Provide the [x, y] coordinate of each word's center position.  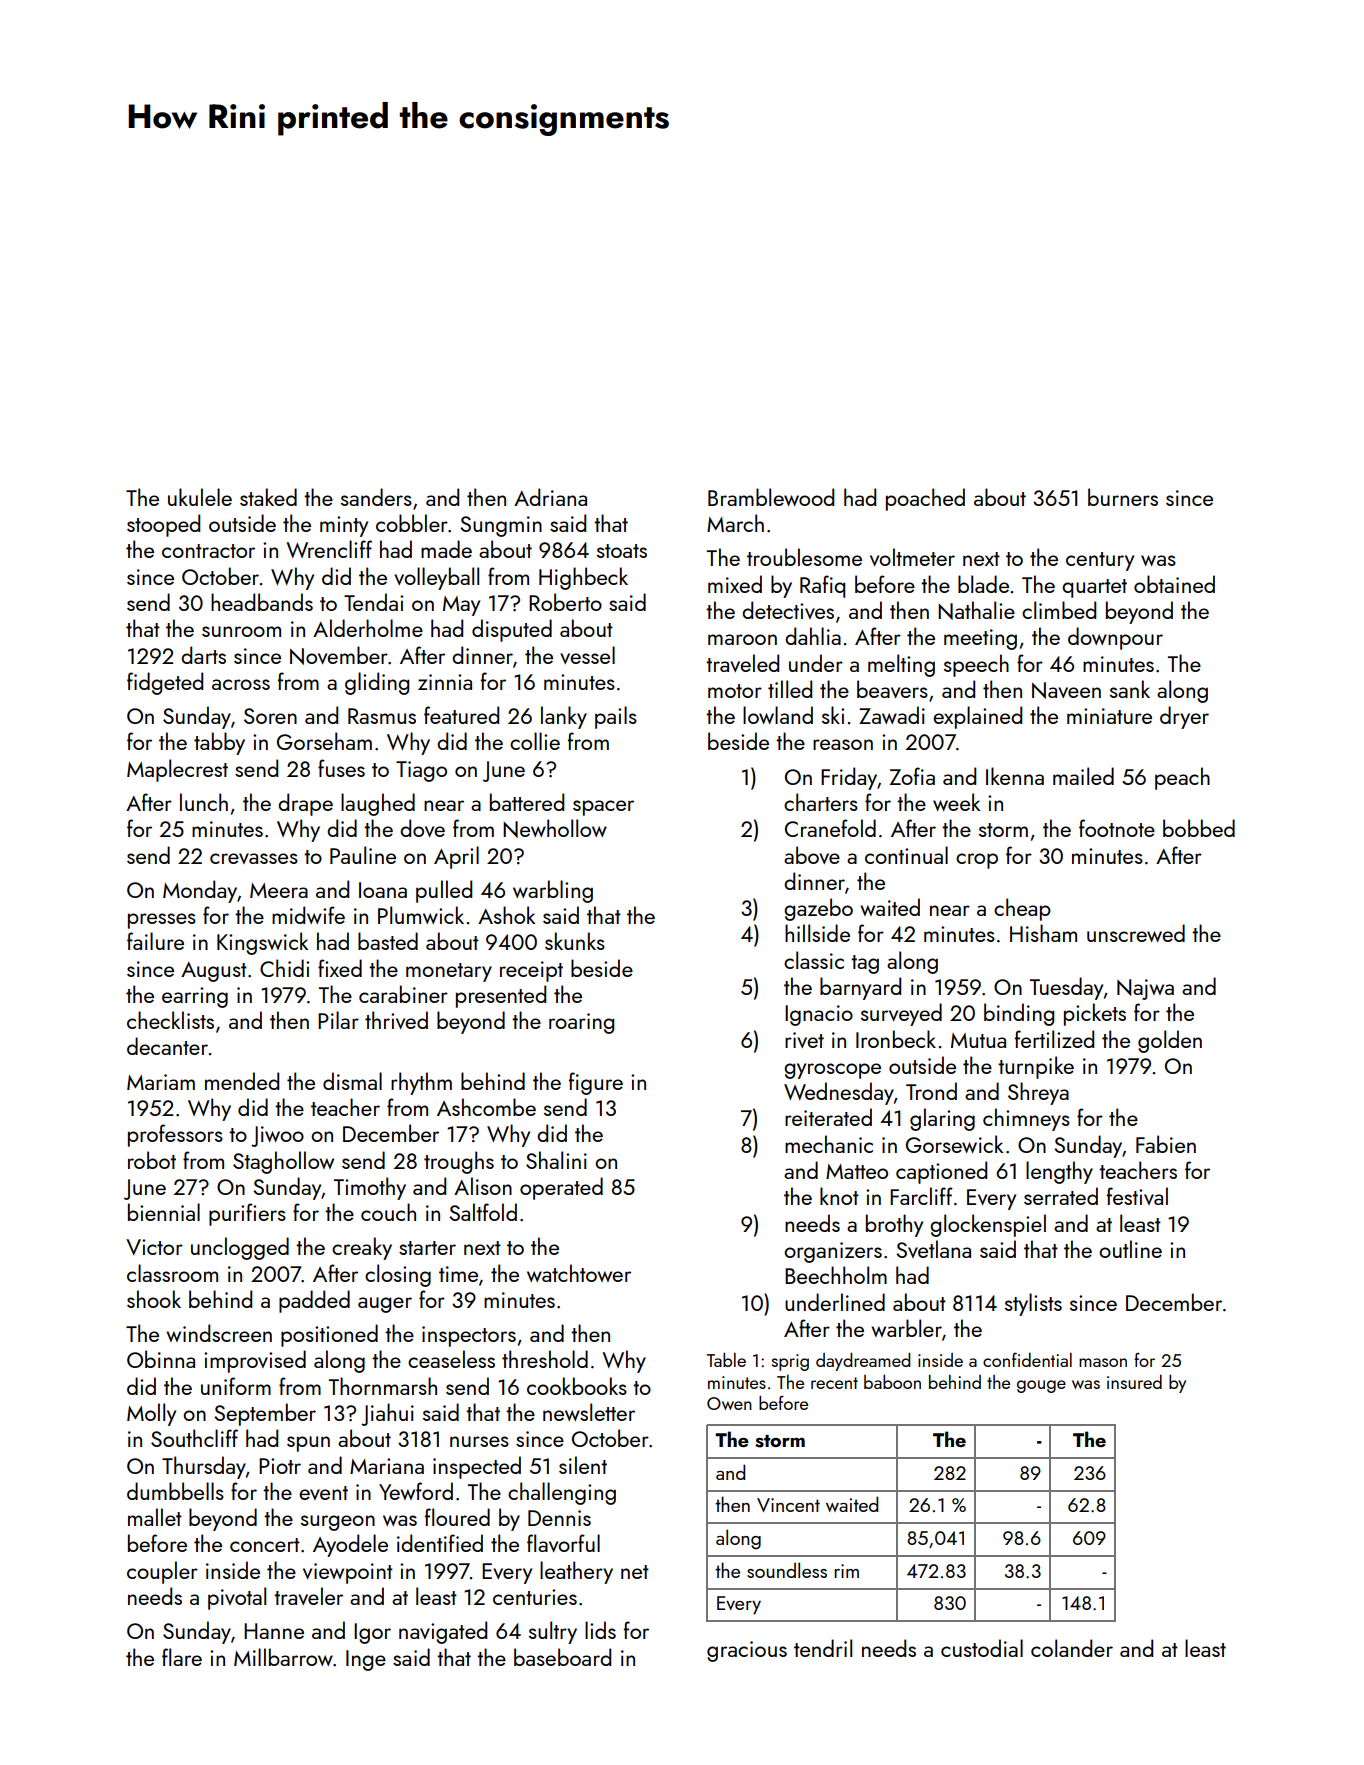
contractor [208, 551]
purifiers [247, 1214]
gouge [1041, 1386]
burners [1123, 497]
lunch [204, 802]
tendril [823, 1648]
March [735, 523]
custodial [982, 1648]
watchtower [579, 1273]
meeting [980, 639]
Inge [366, 1660]
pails [616, 717]
